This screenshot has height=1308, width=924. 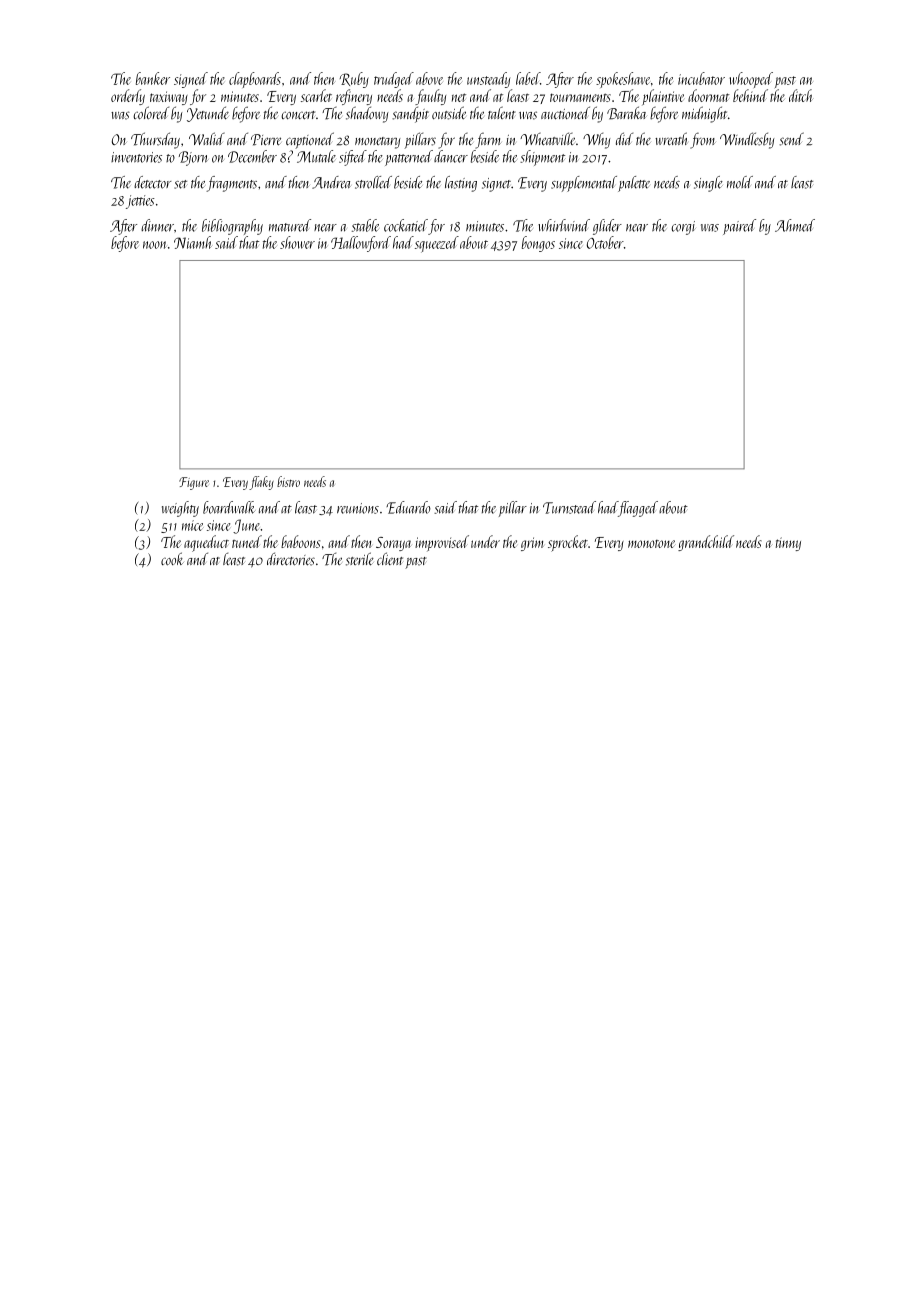 What do you see at coordinates (297, 242) in the screenshot?
I see `shower` at bounding box center [297, 242].
